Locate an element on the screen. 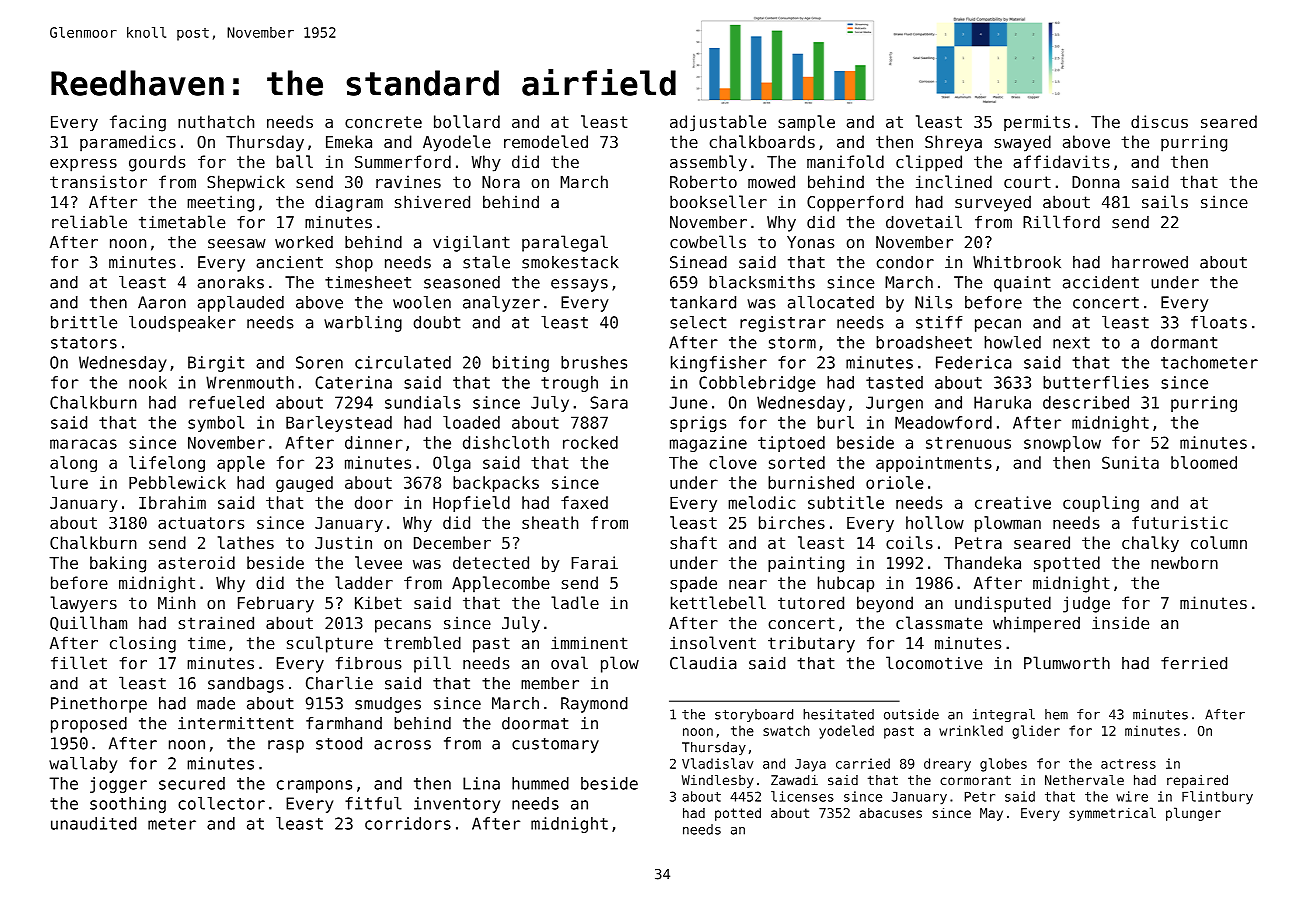 The height and width of the screenshot is (924, 1308). crampons is located at coordinates (314, 786).
